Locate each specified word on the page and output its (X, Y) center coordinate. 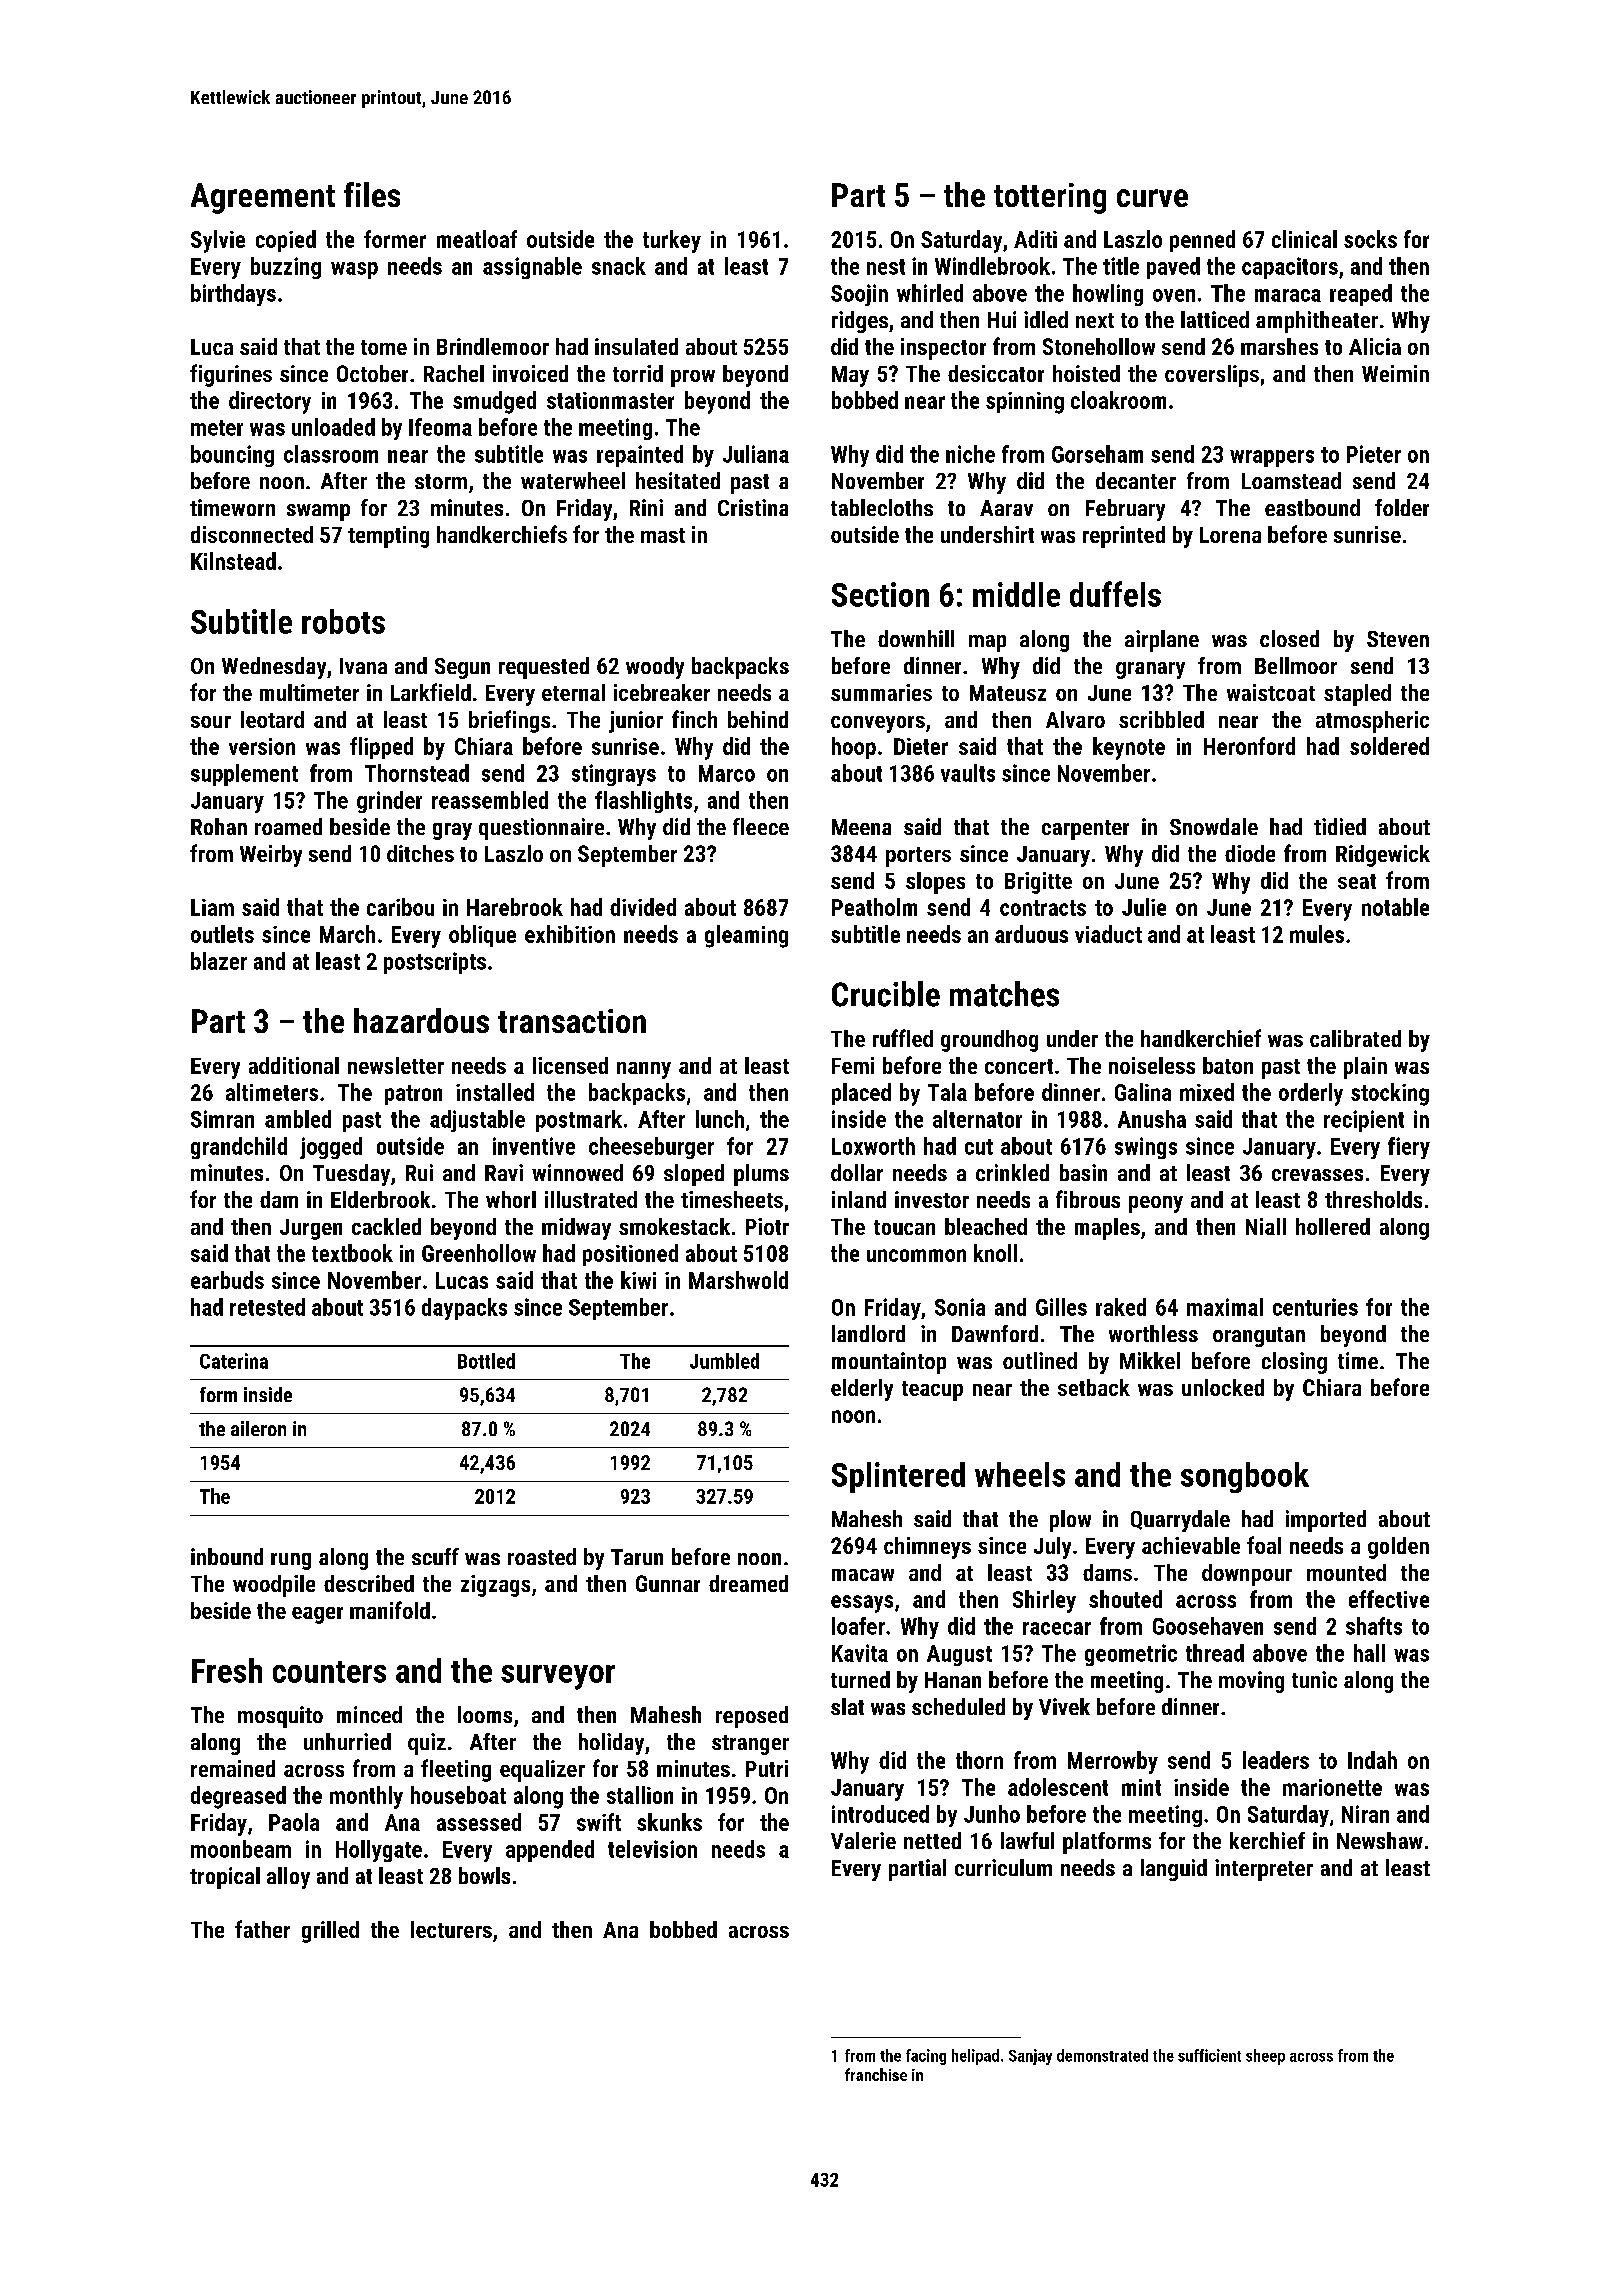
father (262, 1929)
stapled (1357, 695)
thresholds (1373, 1199)
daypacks (464, 1309)
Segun (462, 668)
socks (1370, 239)
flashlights (643, 802)
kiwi (638, 1280)
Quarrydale (1180, 1521)
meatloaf (477, 239)
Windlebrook (992, 266)
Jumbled (724, 1361)
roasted (542, 1556)
